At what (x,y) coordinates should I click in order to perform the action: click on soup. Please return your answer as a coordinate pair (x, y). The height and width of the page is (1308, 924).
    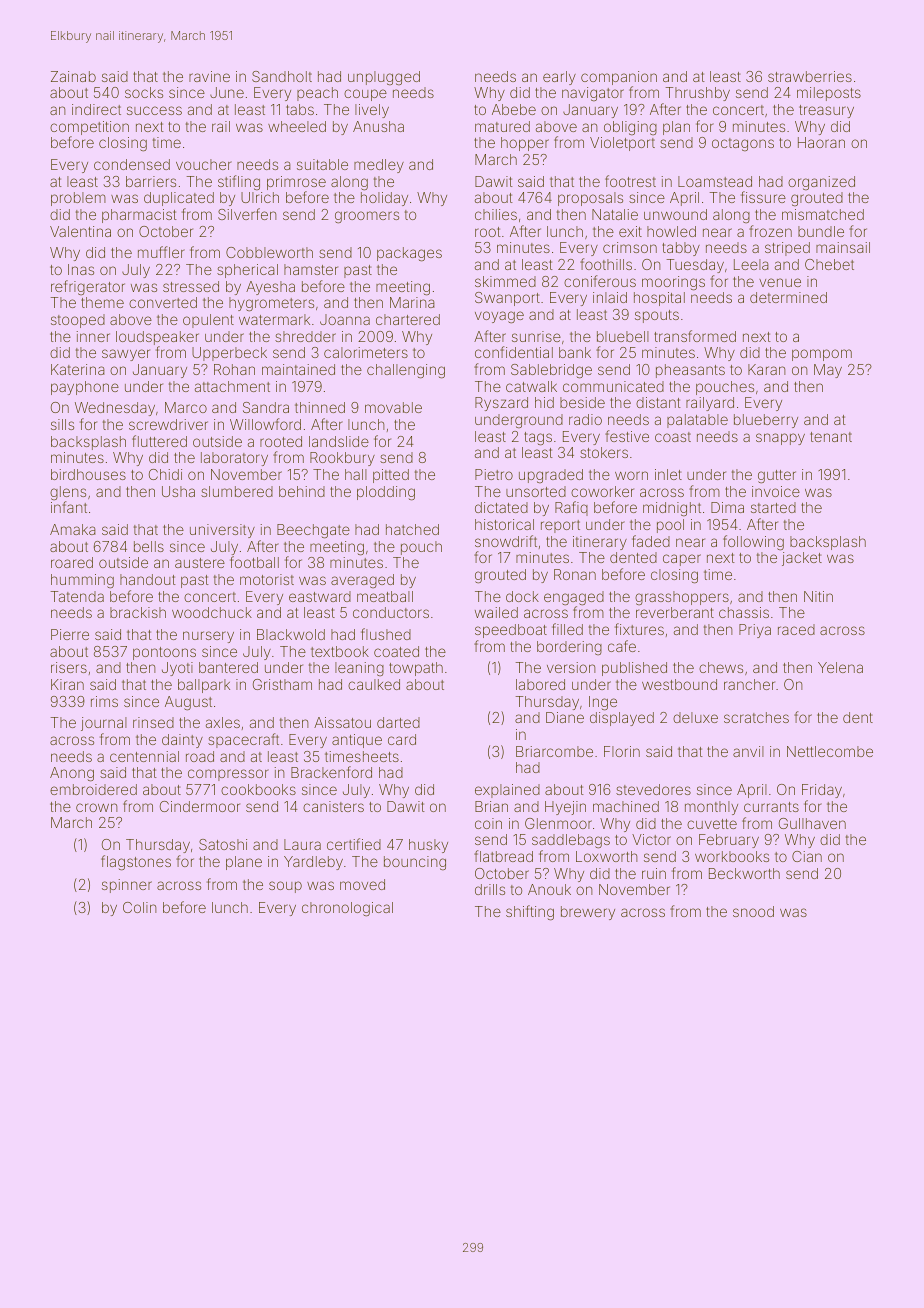
    Looking at the image, I should click on (285, 887).
